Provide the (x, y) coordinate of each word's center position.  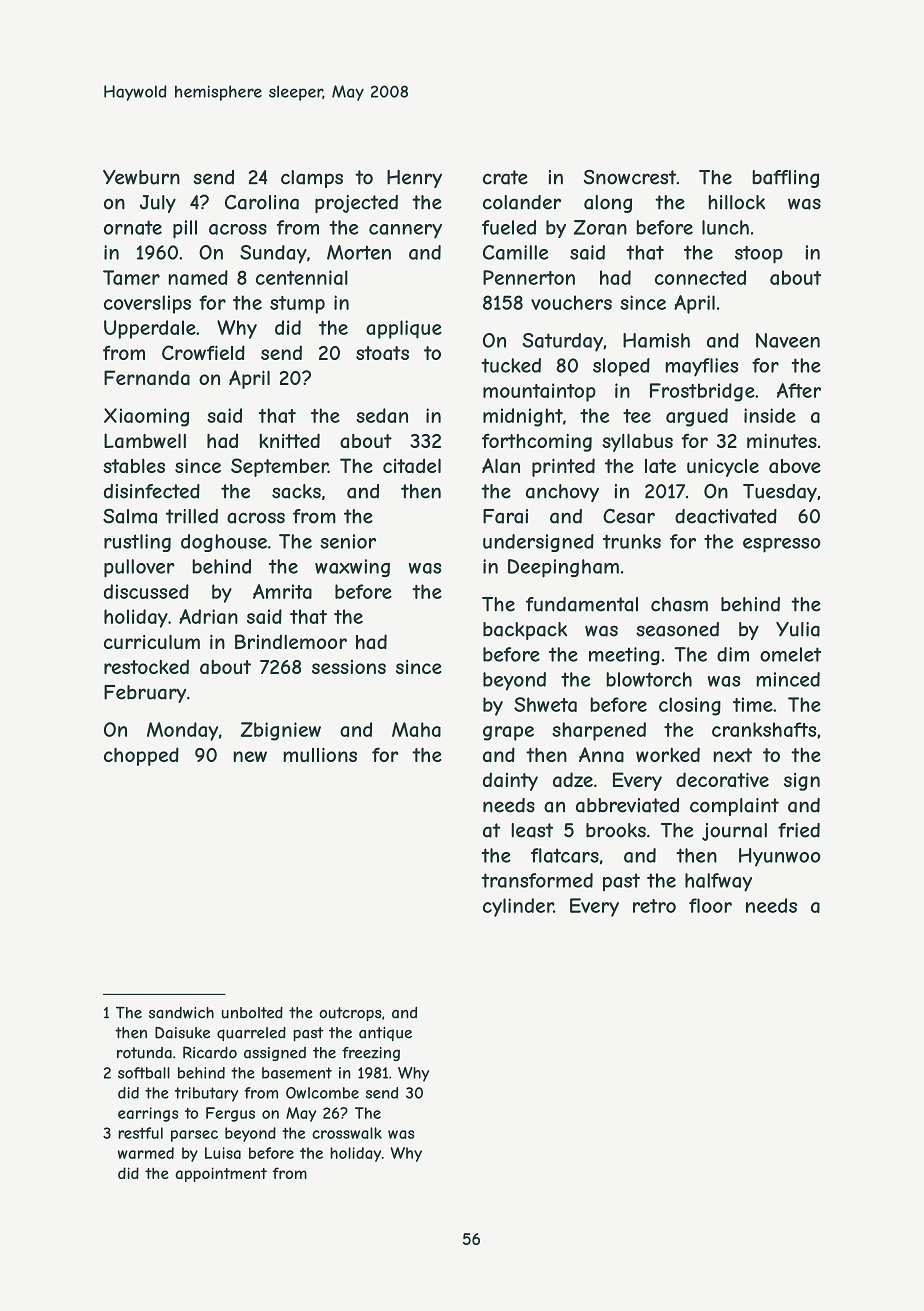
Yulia (798, 629)
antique (385, 1034)
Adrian (208, 616)
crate (505, 177)
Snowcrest (630, 177)
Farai (505, 516)
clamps (312, 179)
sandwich (181, 1013)
